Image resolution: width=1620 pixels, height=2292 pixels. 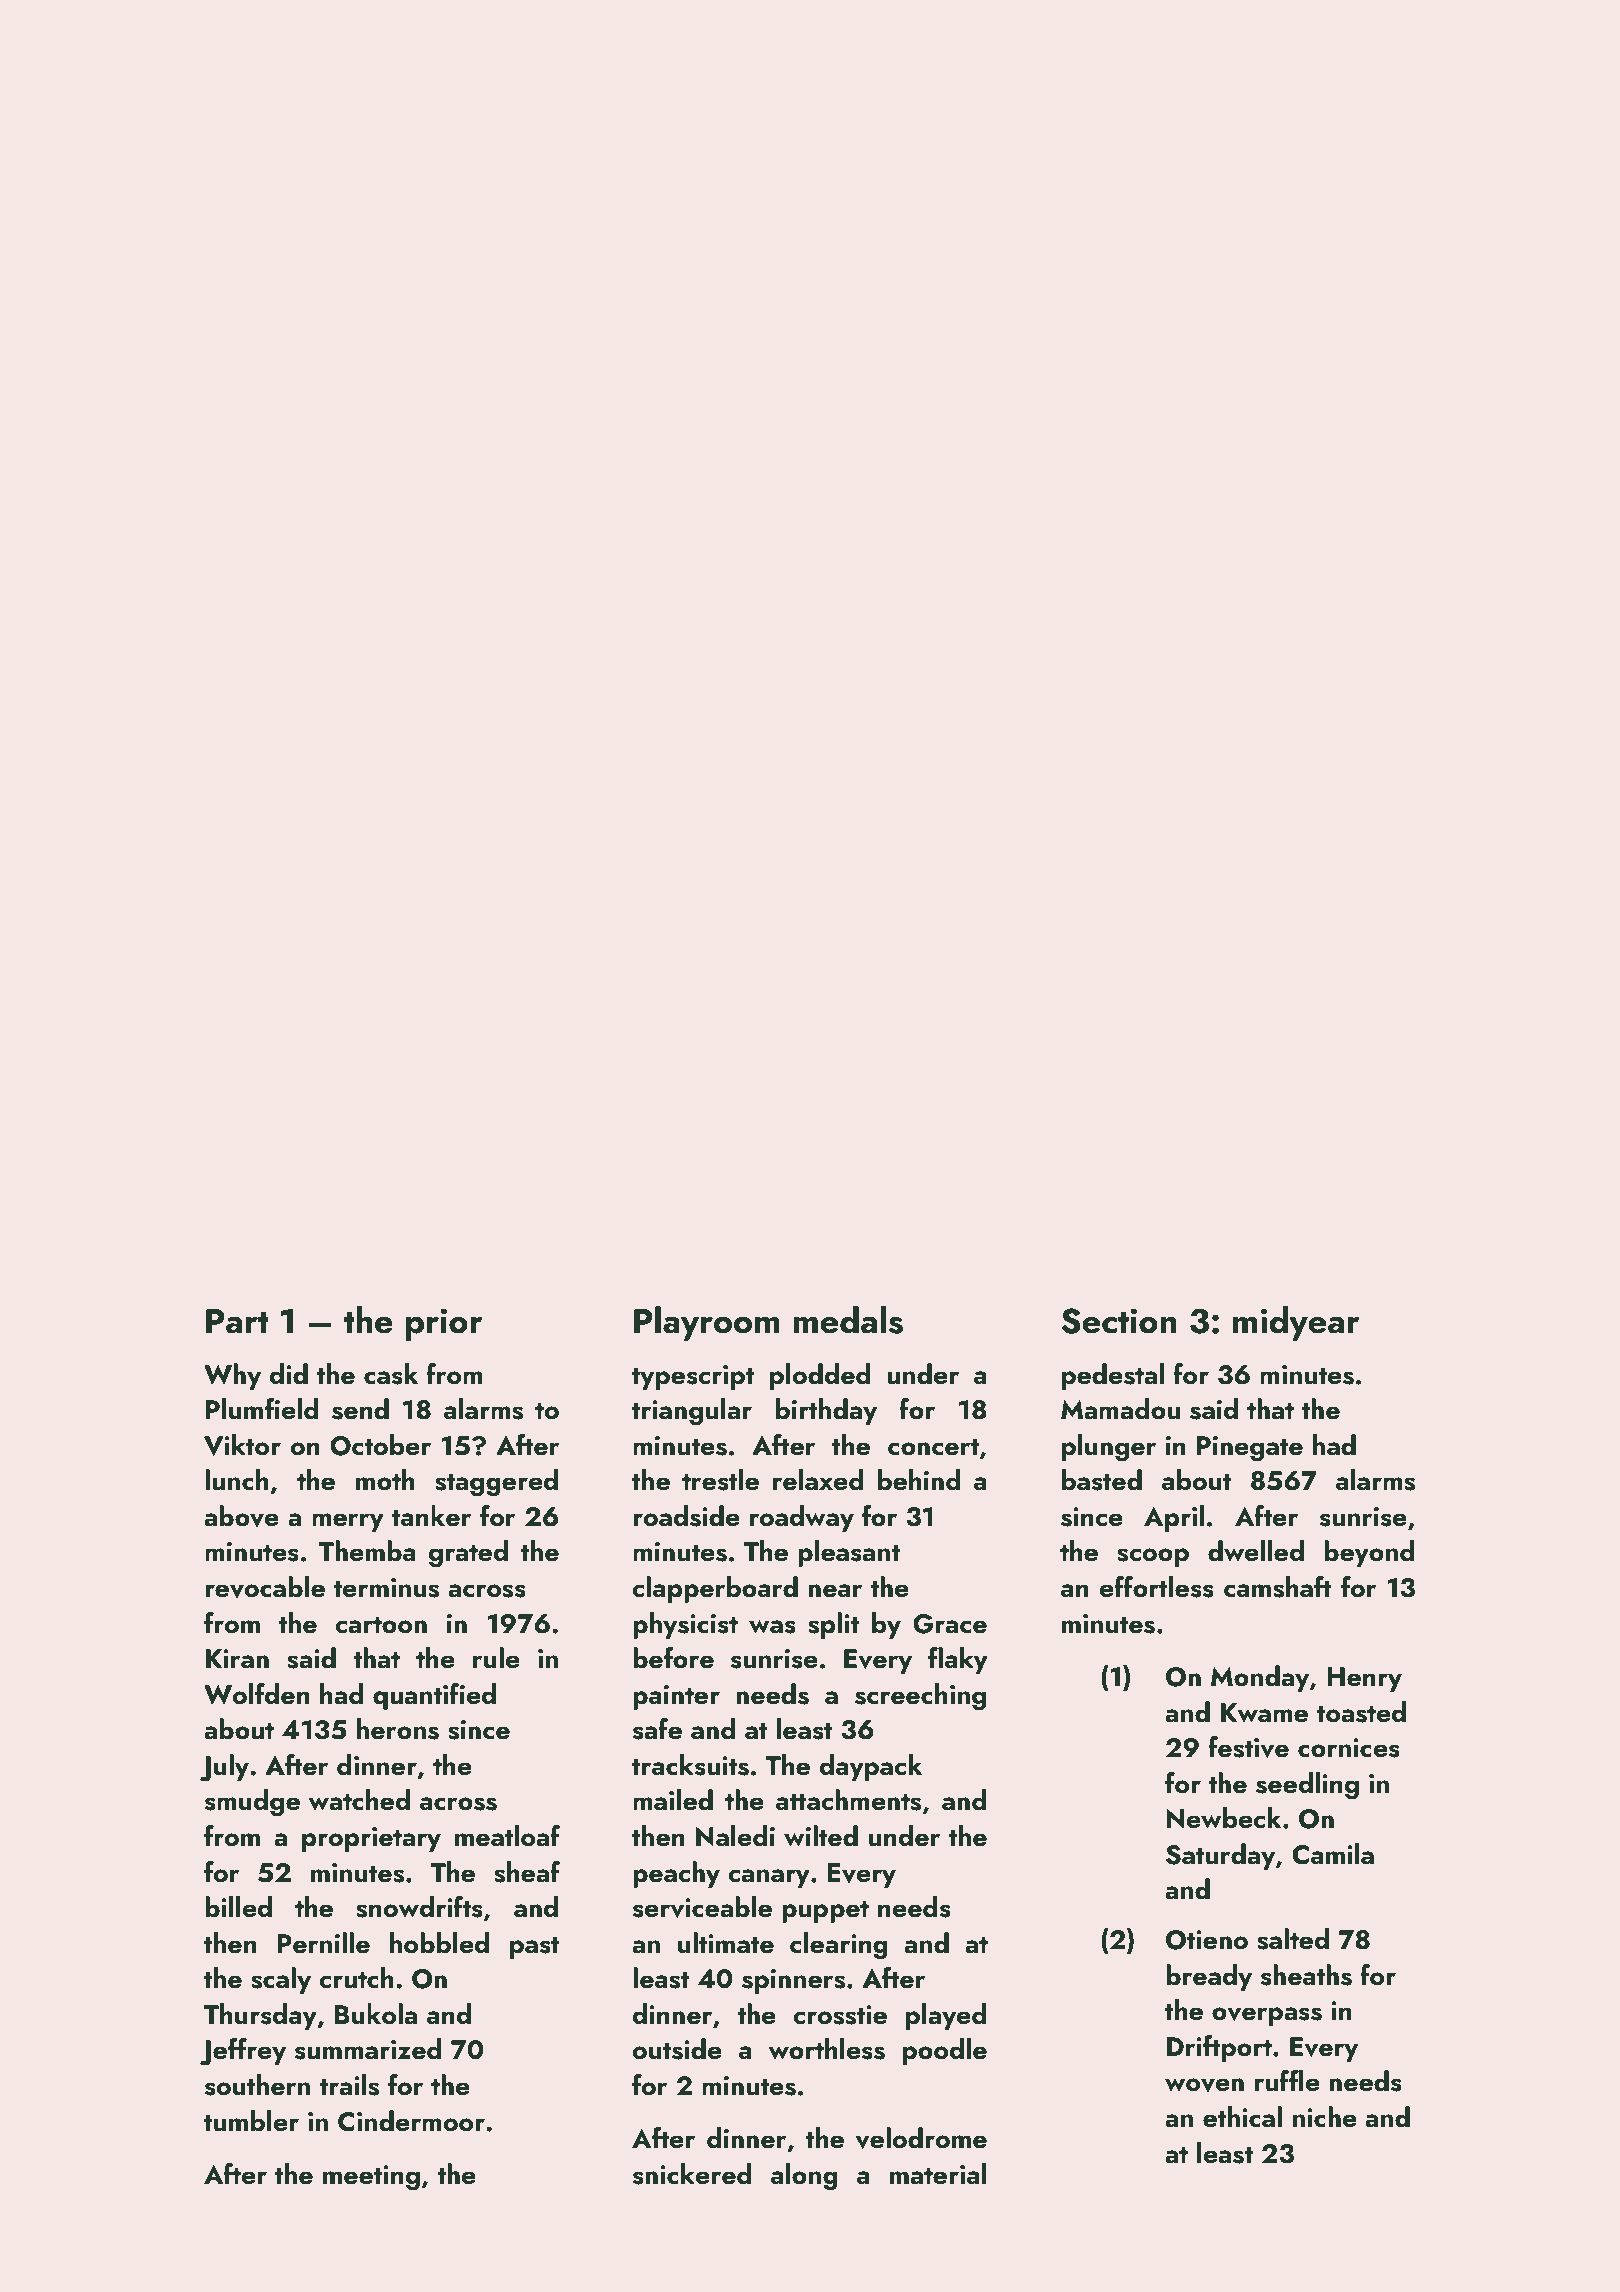 What do you see at coordinates (281, 1980) in the screenshot?
I see `scaly` at bounding box center [281, 1980].
